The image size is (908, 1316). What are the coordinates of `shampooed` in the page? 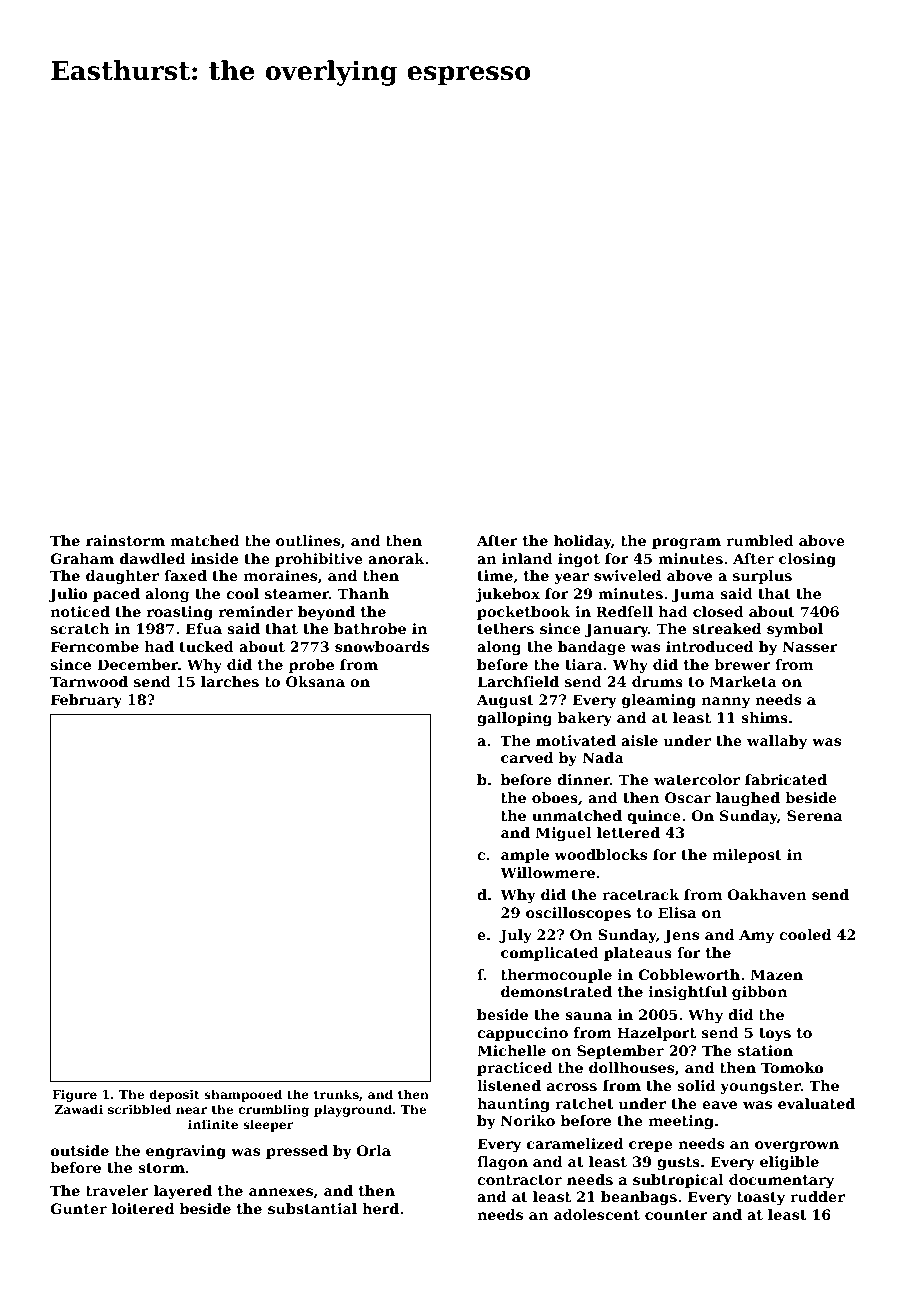 It's located at (243, 1095).
